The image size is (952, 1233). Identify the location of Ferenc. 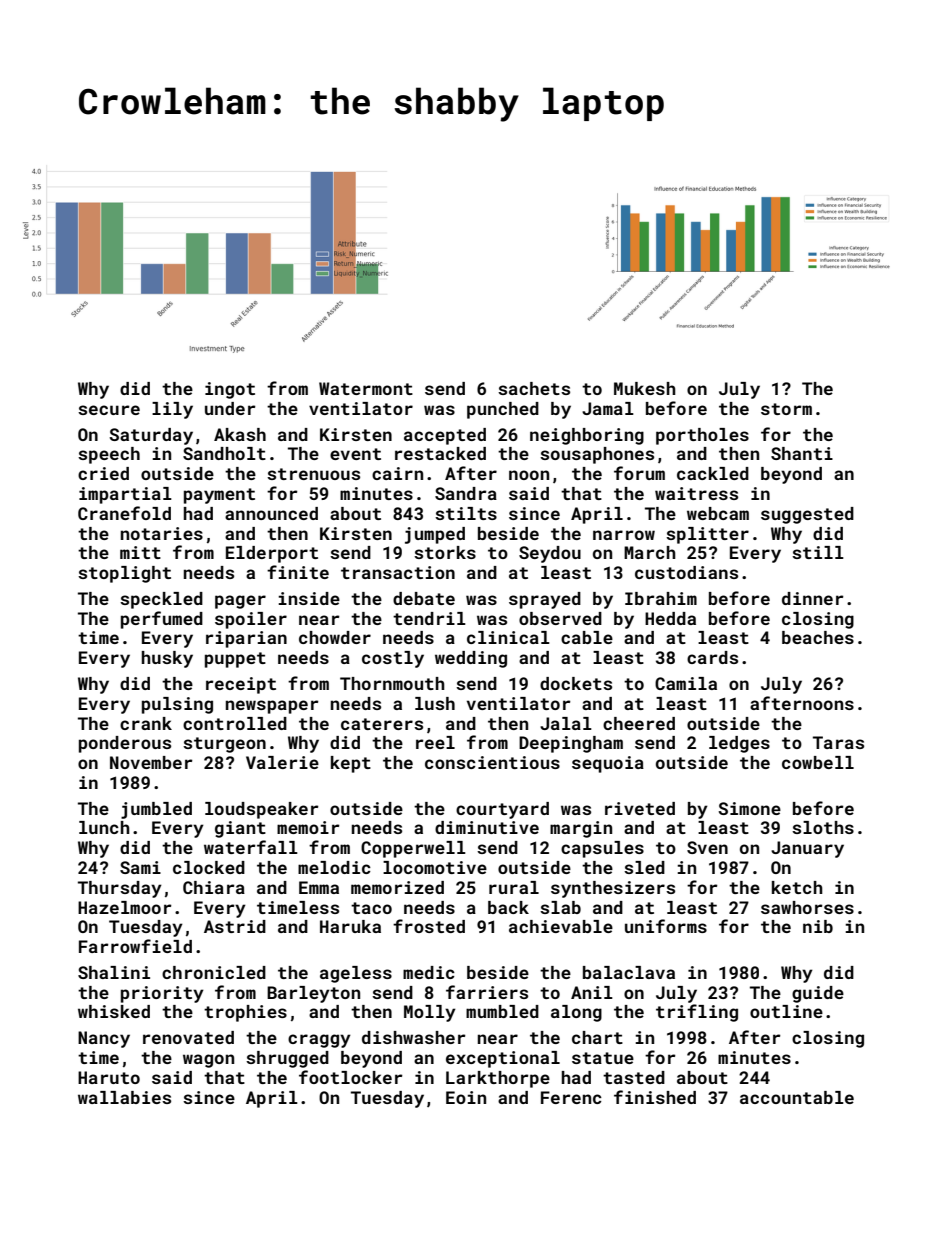
(571, 1097).
